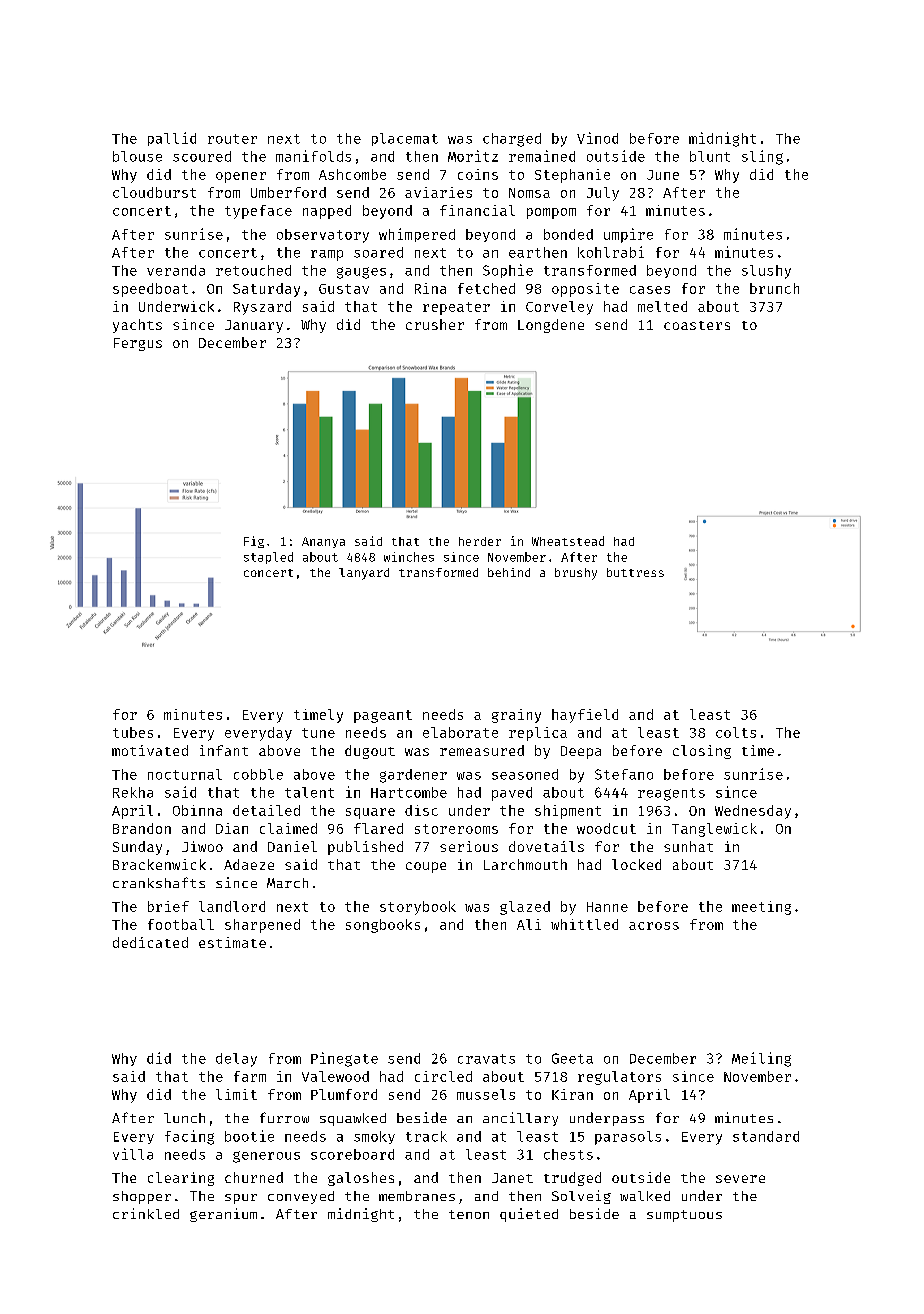 The image size is (924, 1314). Describe the element at coordinates (551, 326) in the page. I see `Longdene` at that location.
